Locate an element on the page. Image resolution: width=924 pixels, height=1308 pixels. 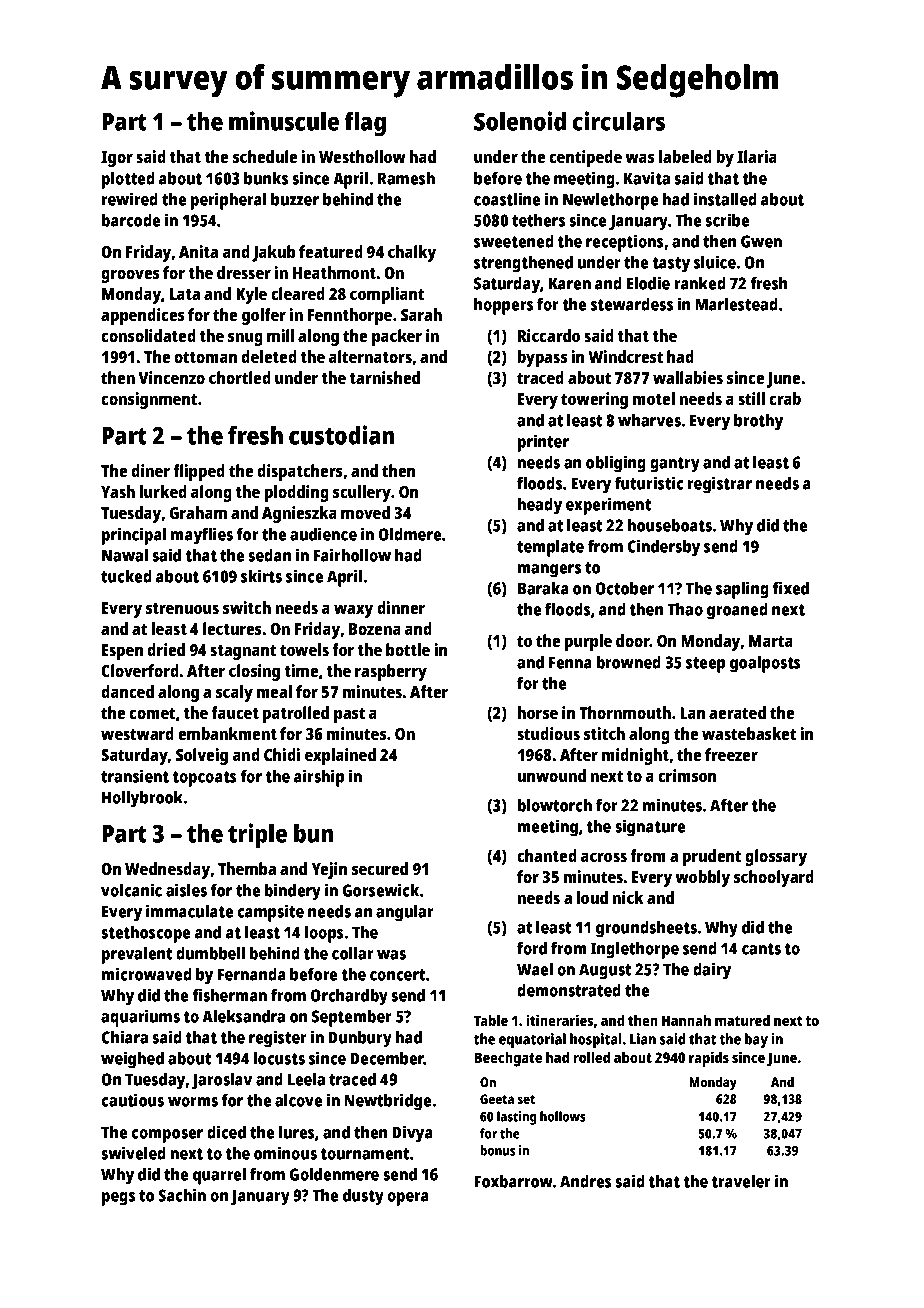
circulars is located at coordinates (619, 121).
